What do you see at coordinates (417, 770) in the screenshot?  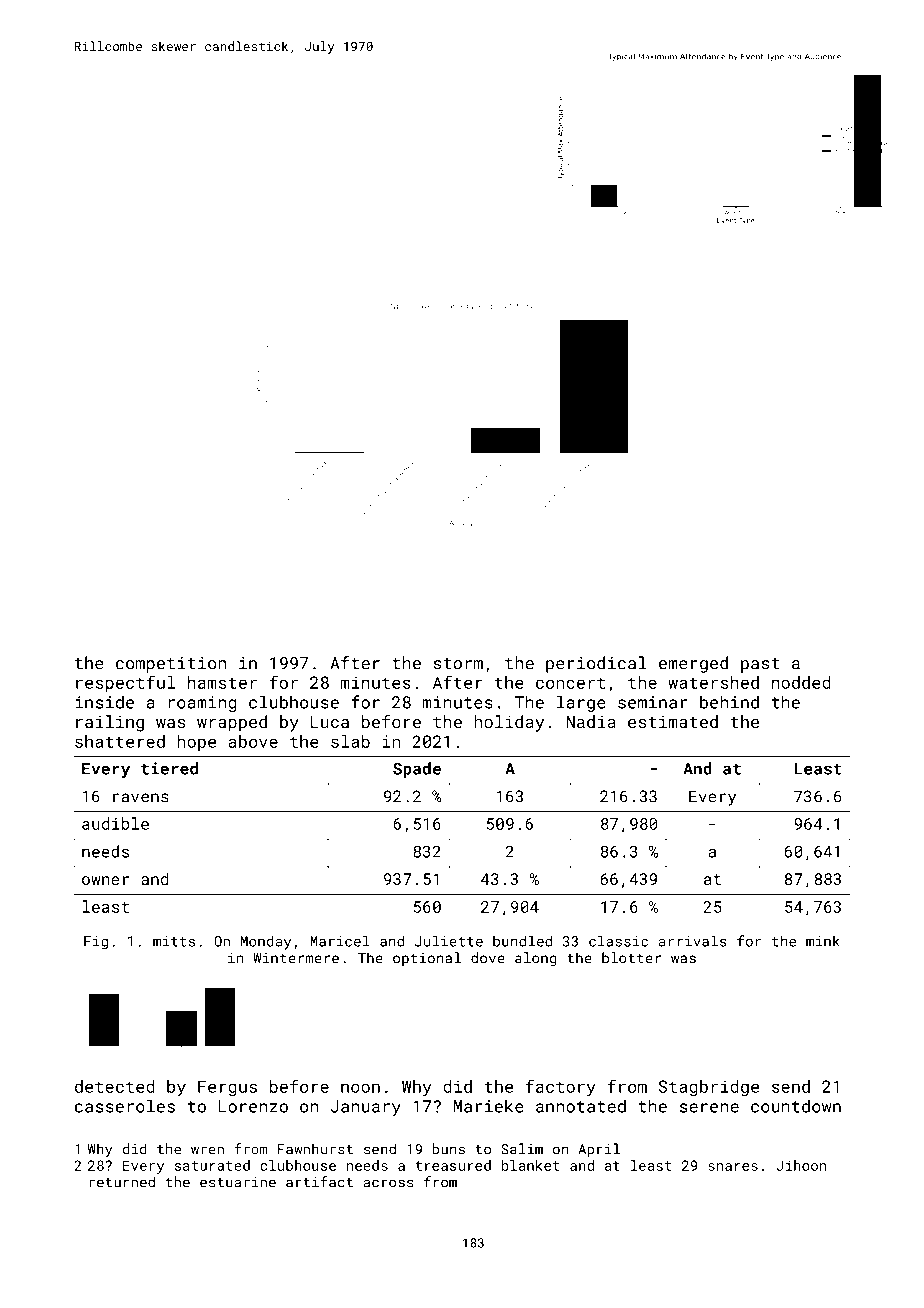 I see `Spade` at bounding box center [417, 770].
